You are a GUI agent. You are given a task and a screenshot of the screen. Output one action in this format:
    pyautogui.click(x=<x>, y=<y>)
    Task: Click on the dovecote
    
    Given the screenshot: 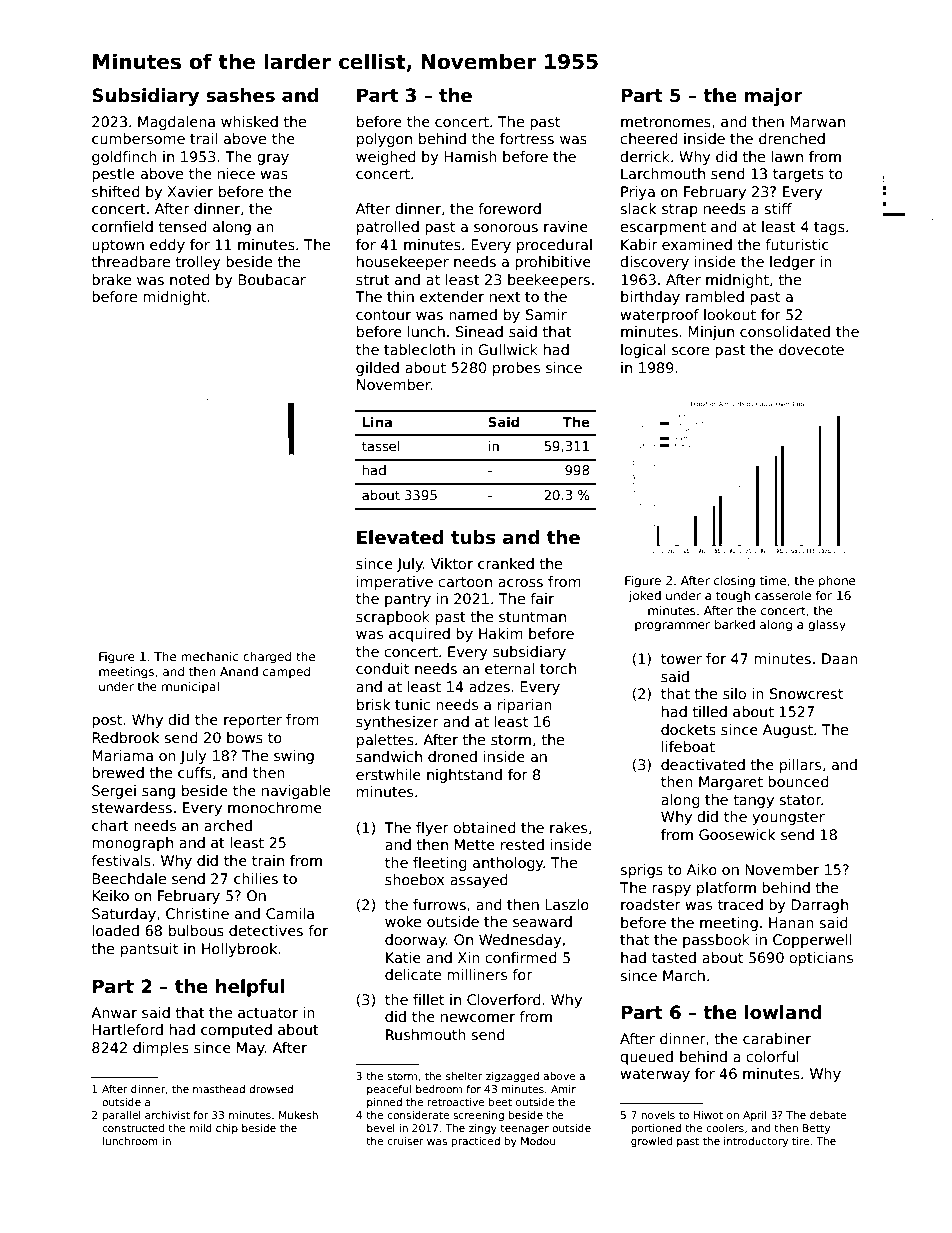 What is the action you would take?
    pyautogui.click(x=811, y=349)
